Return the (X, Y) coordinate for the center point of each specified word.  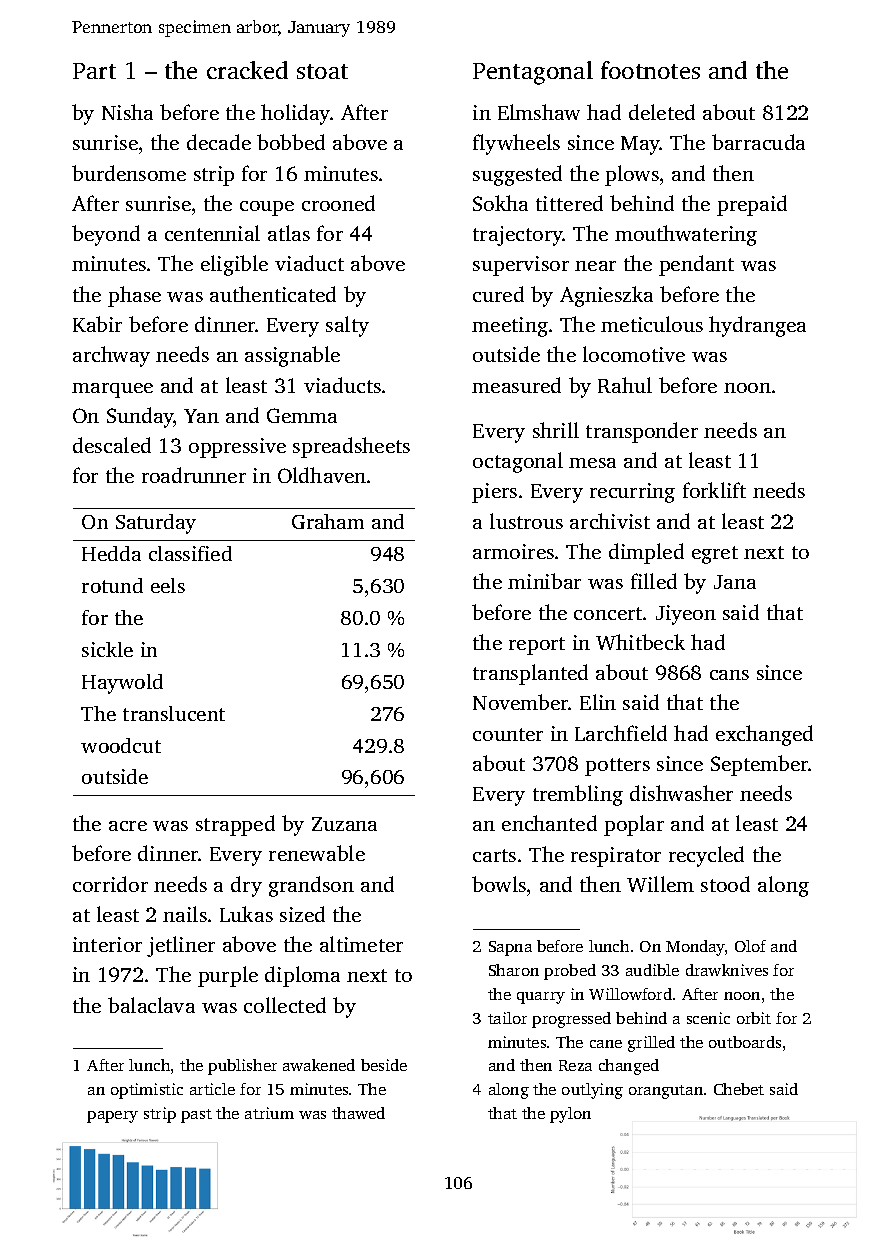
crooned (338, 203)
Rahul (625, 385)
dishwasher (681, 793)
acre (128, 826)
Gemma (302, 415)
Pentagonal (533, 73)
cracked (247, 70)
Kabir (97, 324)
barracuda (758, 142)
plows (632, 175)
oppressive (237, 448)
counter (508, 734)
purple (228, 976)
